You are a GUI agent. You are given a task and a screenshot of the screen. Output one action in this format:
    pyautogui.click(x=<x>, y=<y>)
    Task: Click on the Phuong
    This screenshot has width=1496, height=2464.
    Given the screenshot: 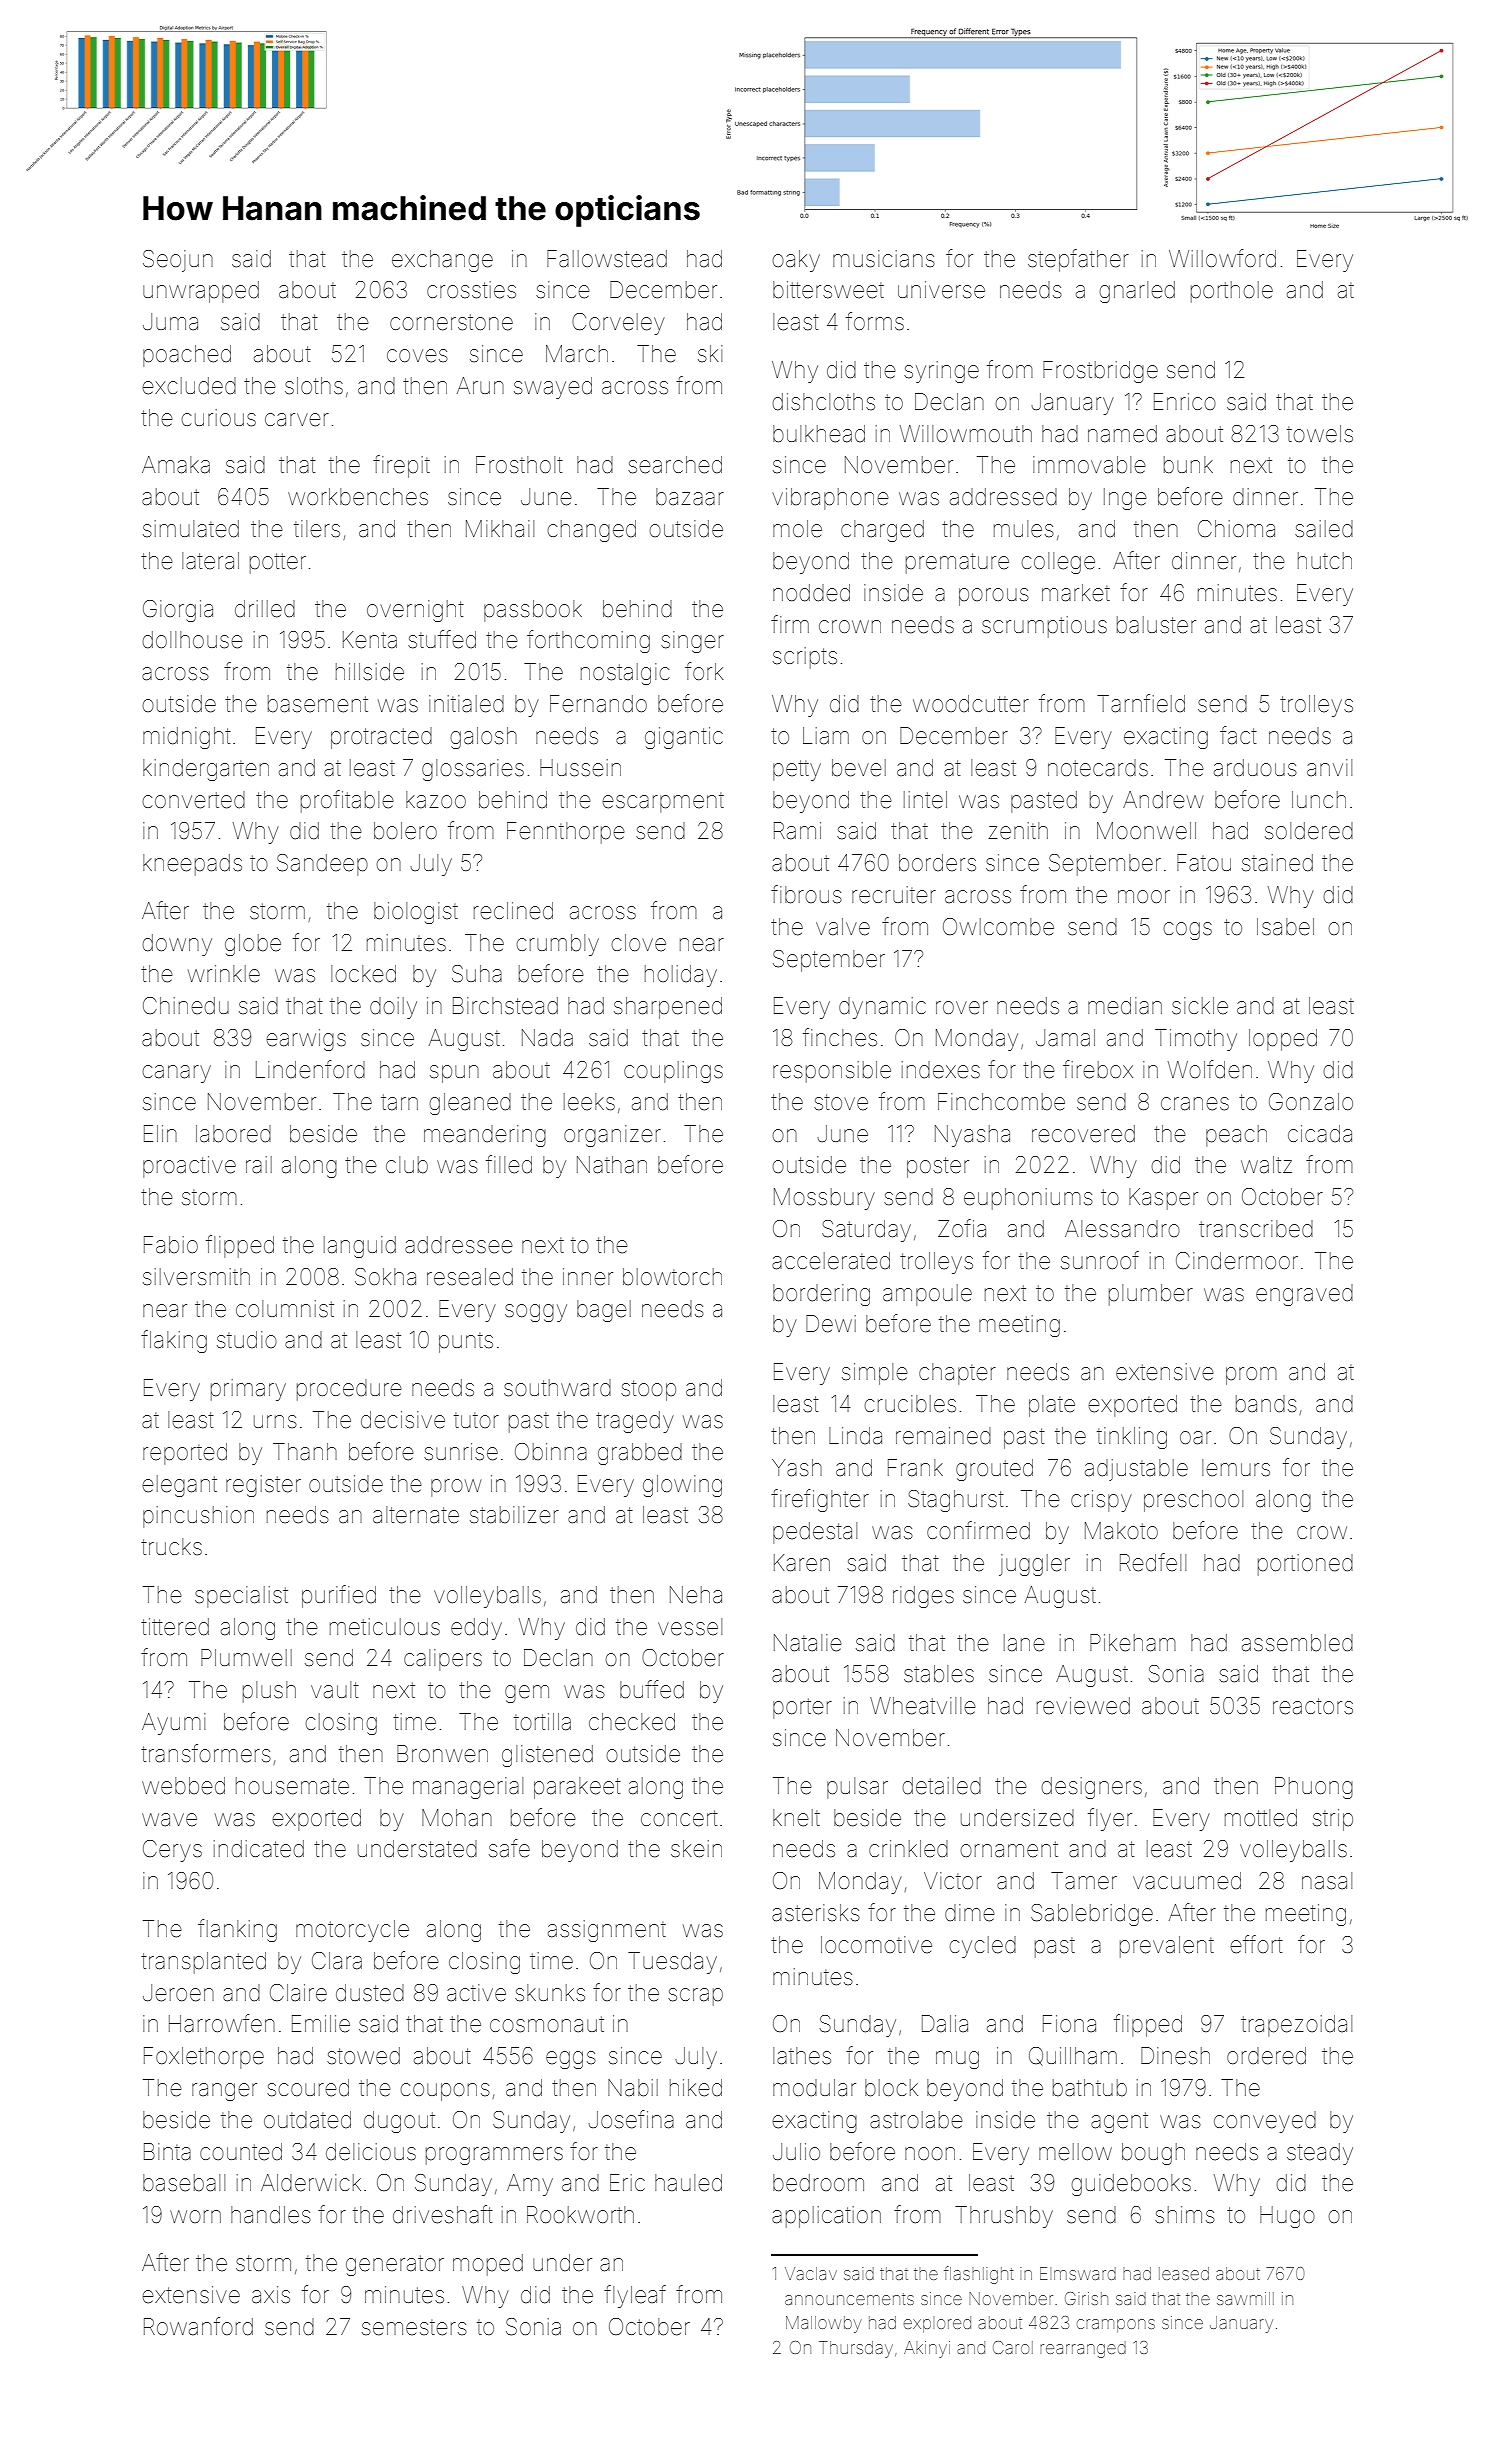 What is the action you would take?
    pyautogui.click(x=1314, y=1788)
